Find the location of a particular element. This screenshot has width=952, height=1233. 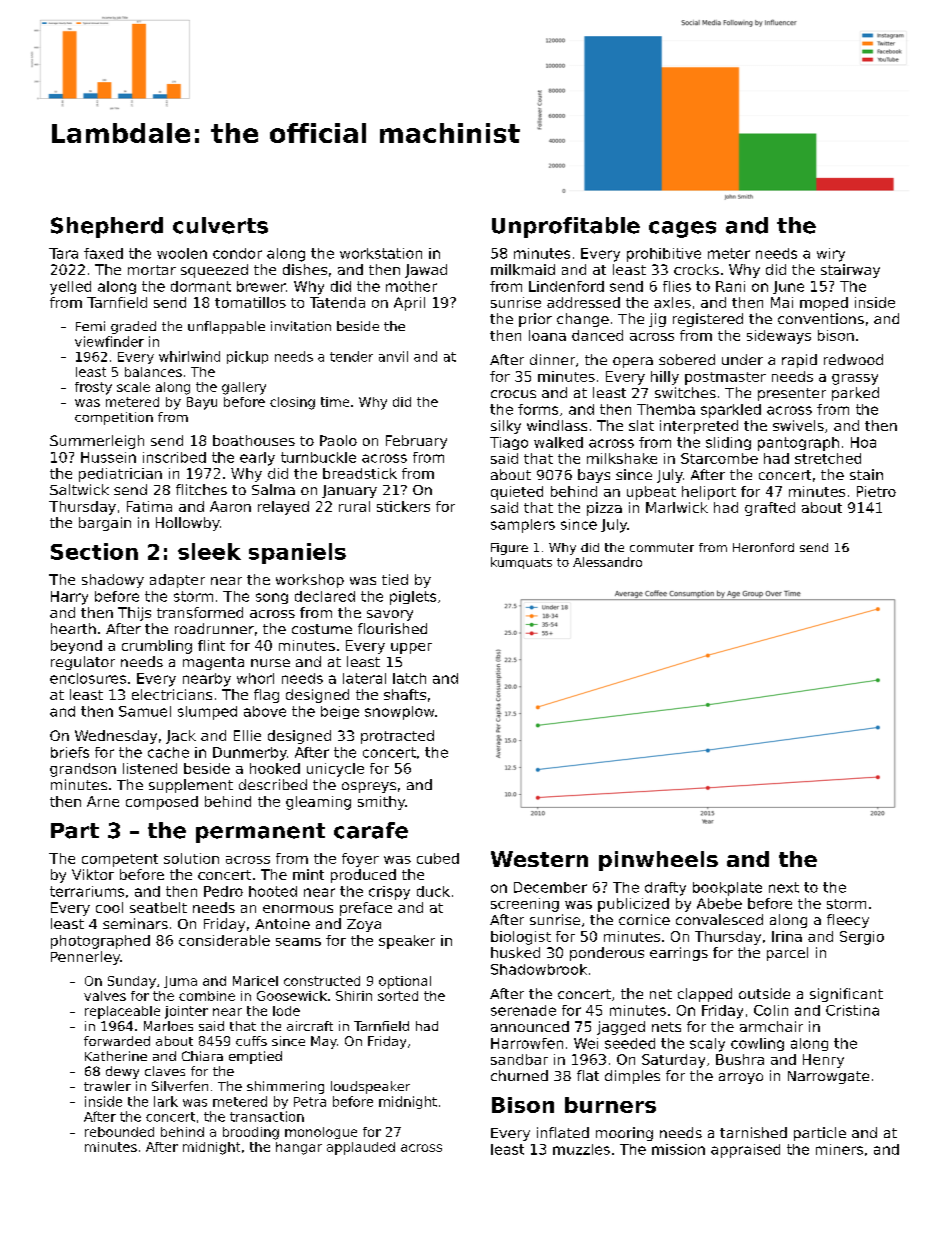

pinwheels is located at coordinates (658, 861).
